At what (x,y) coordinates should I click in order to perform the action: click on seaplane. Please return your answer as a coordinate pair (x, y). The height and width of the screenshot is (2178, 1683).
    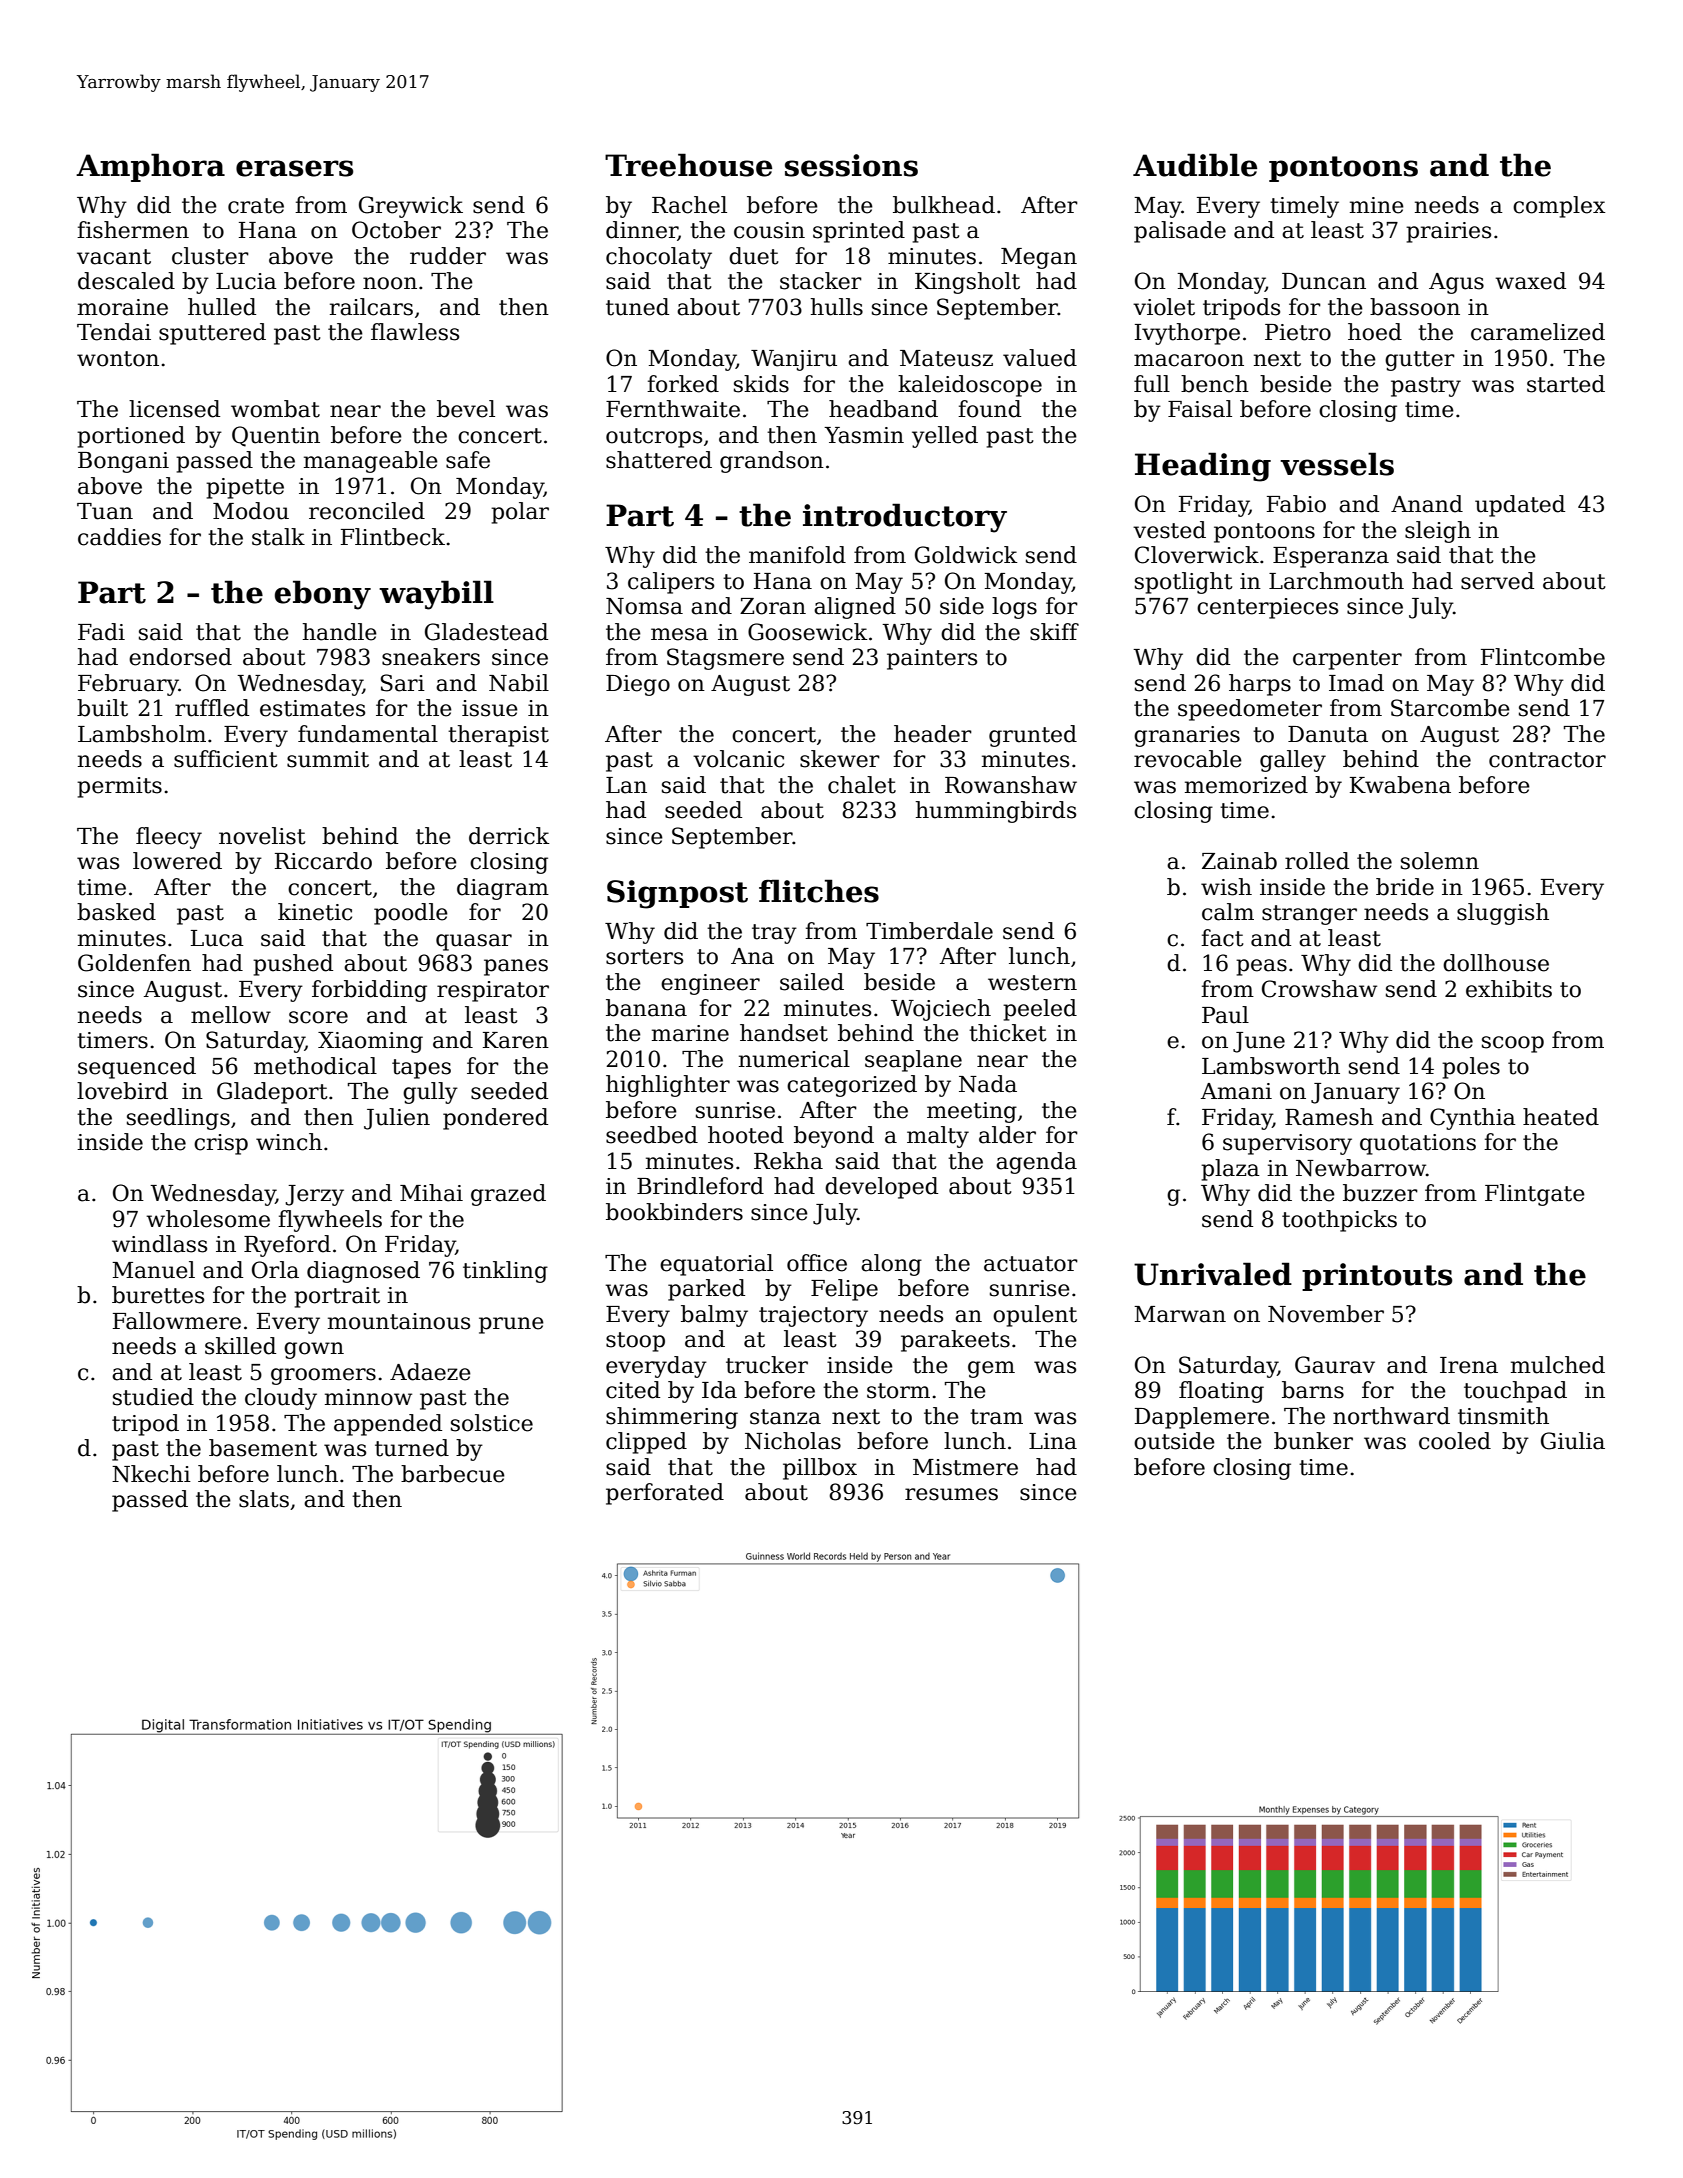
    Looking at the image, I should click on (913, 1061).
